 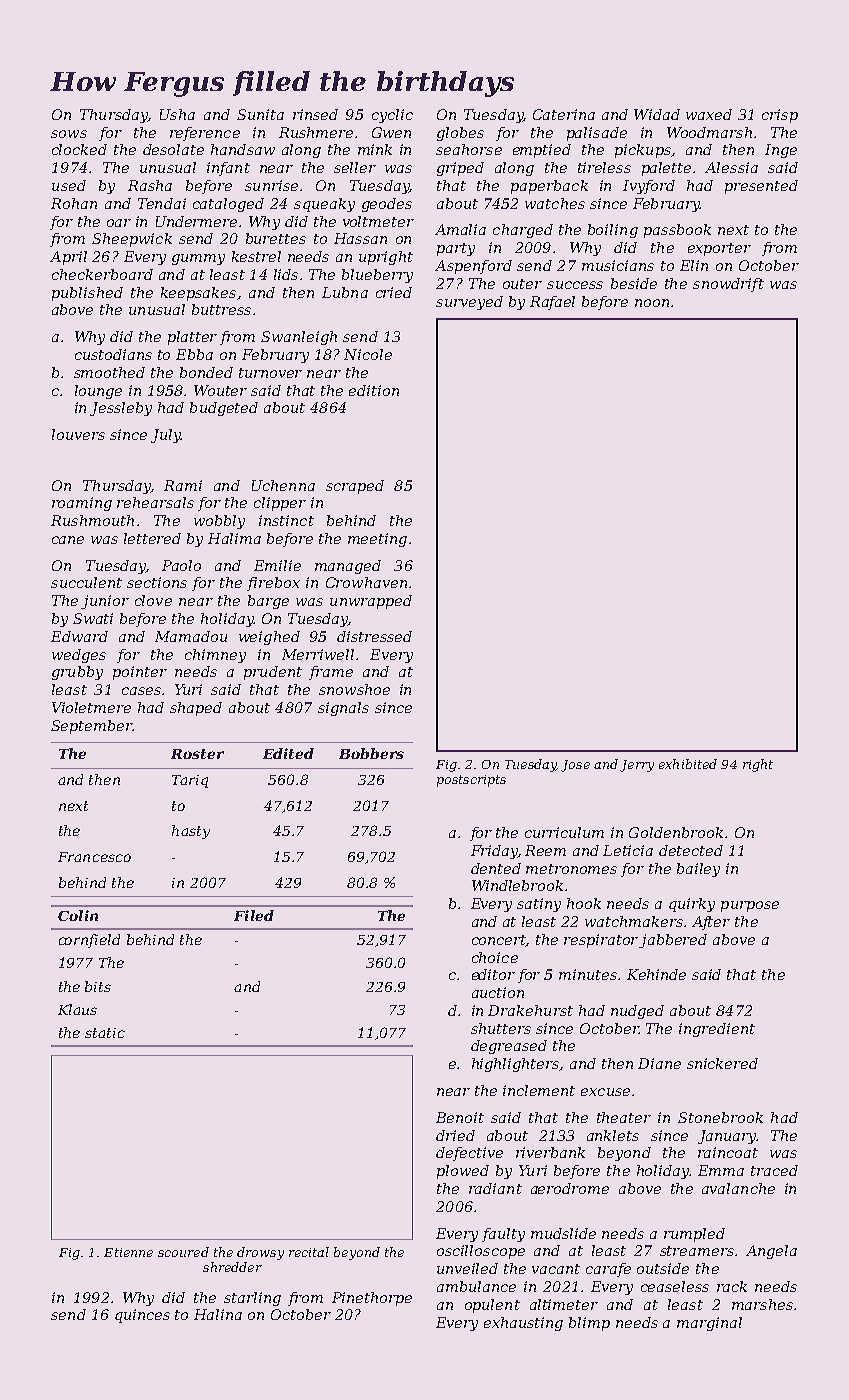 What do you see at coordinates (604, 167) in the document?
I see `tireless` at bounding box center [604, 167].
